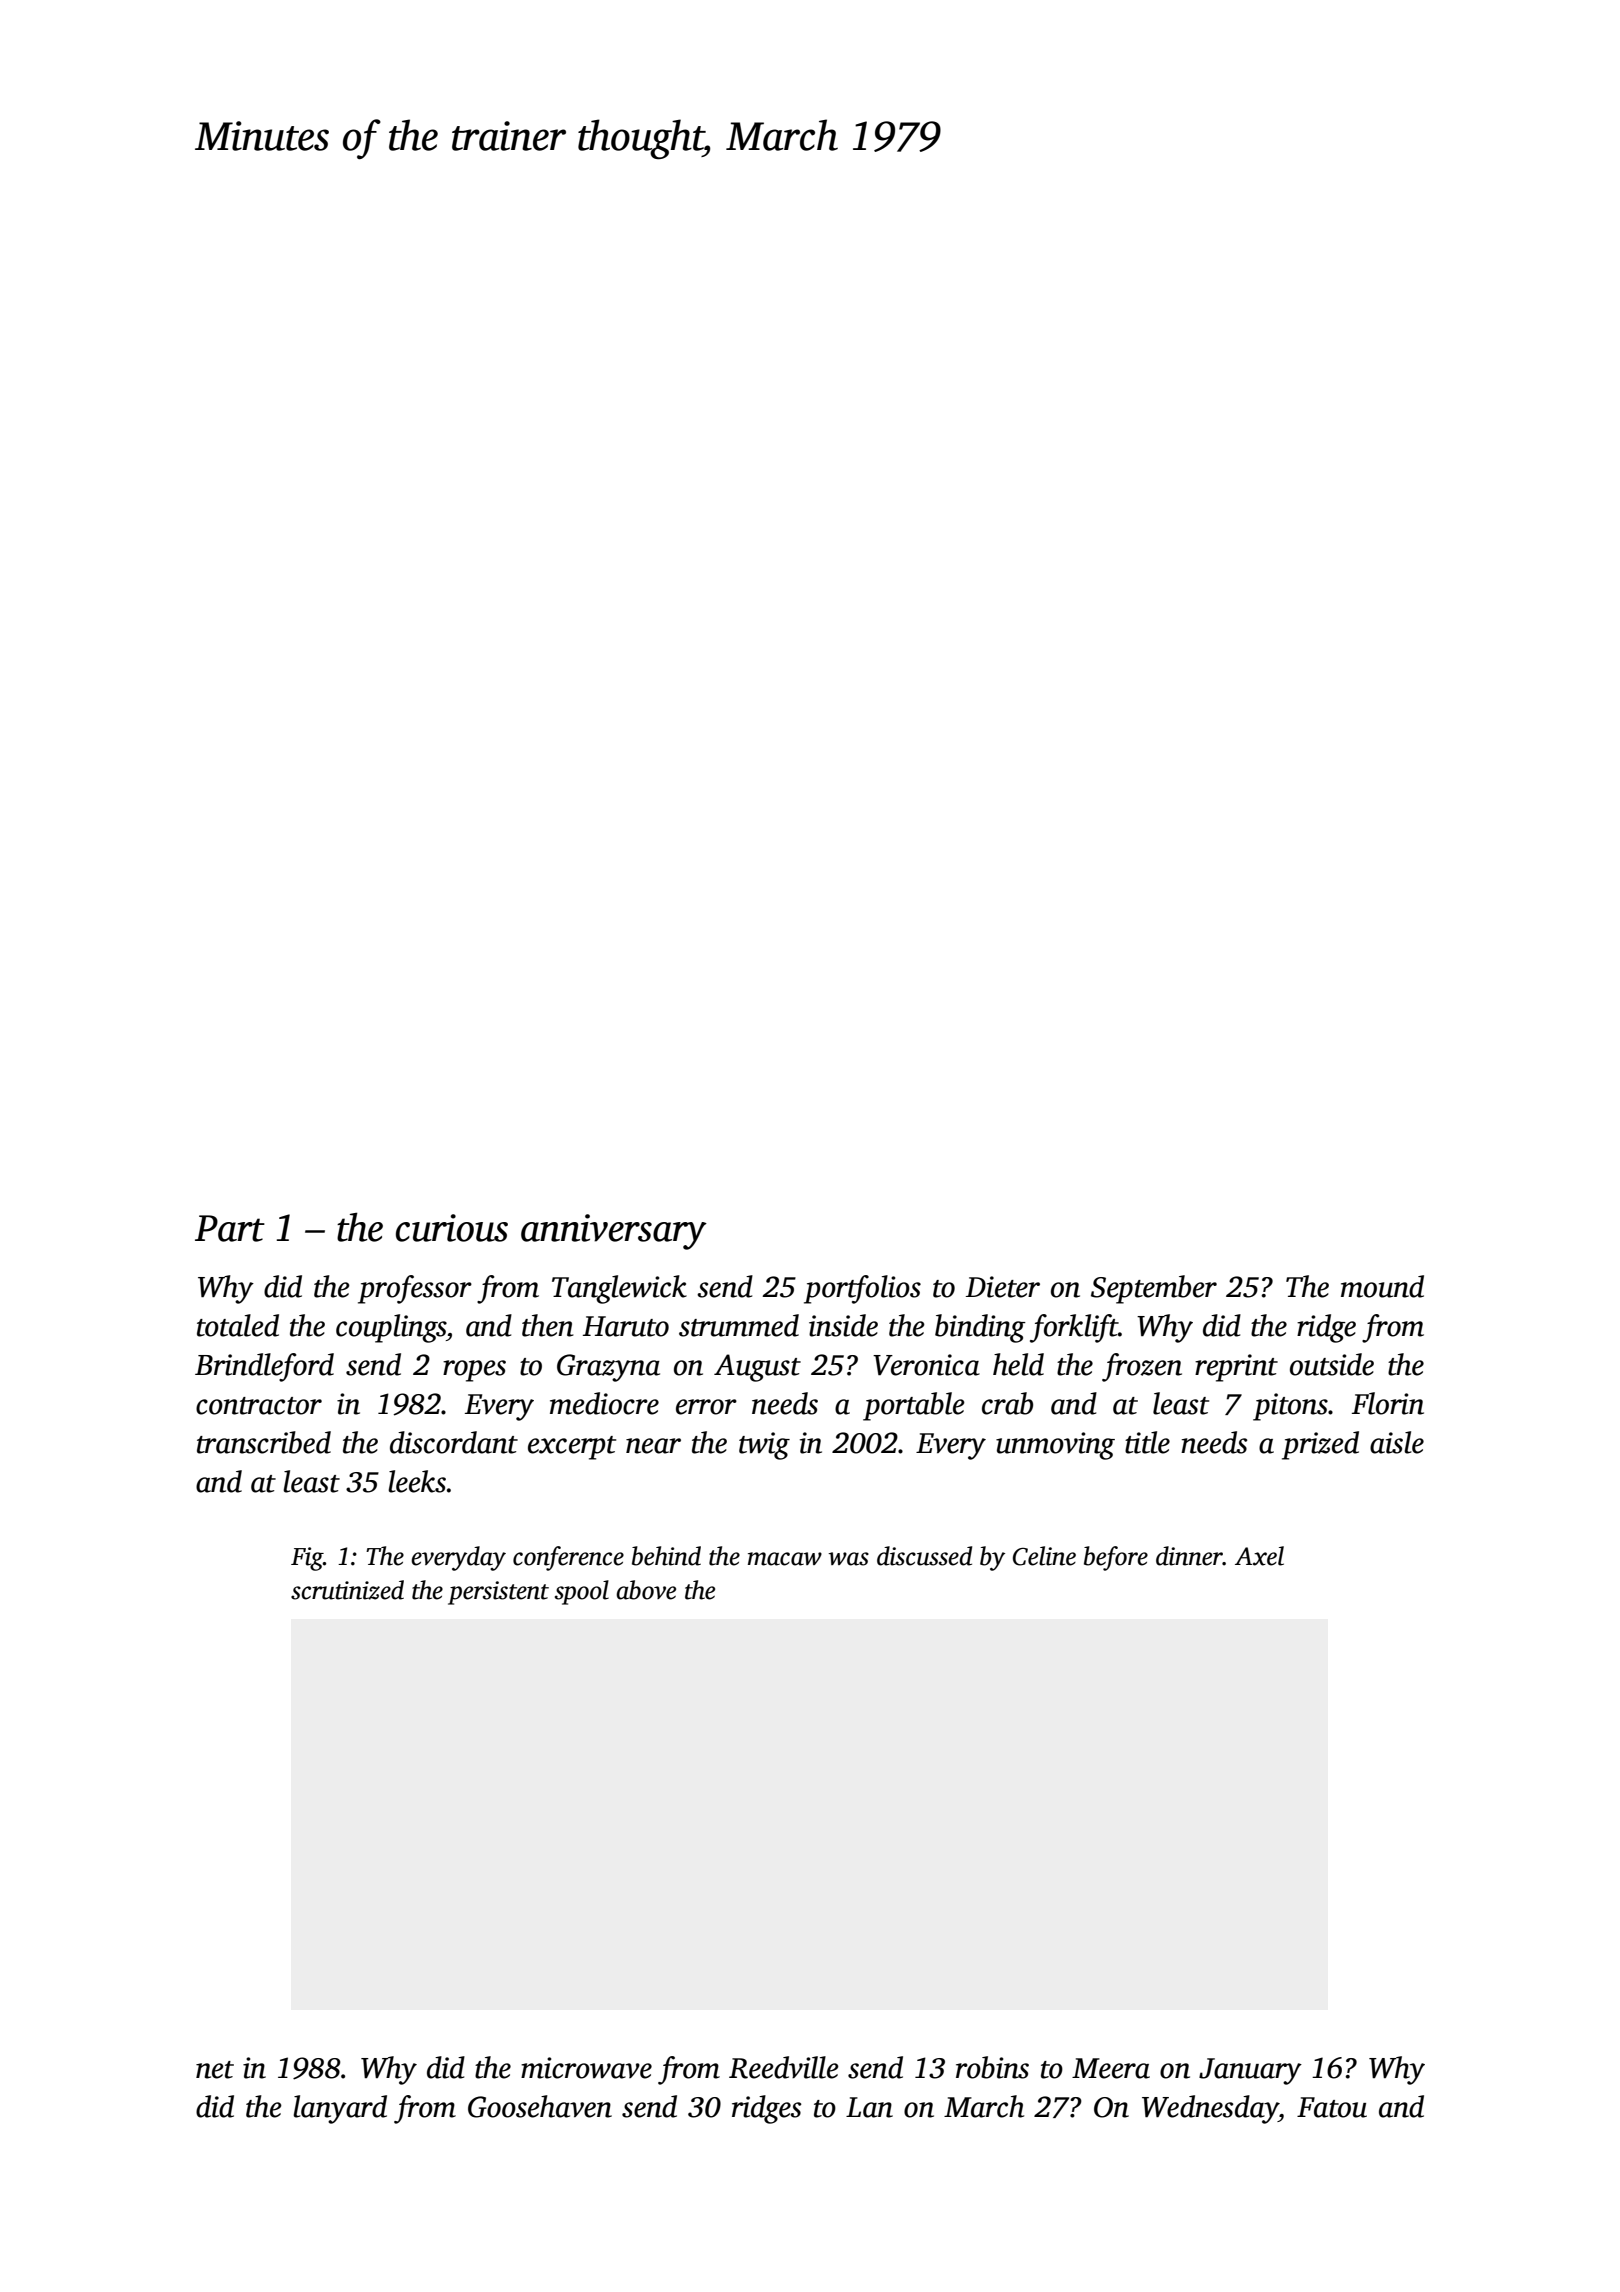 The height and width of the screenshot is (2292, 1620). I want to click on January, so click(1250, 2071).
